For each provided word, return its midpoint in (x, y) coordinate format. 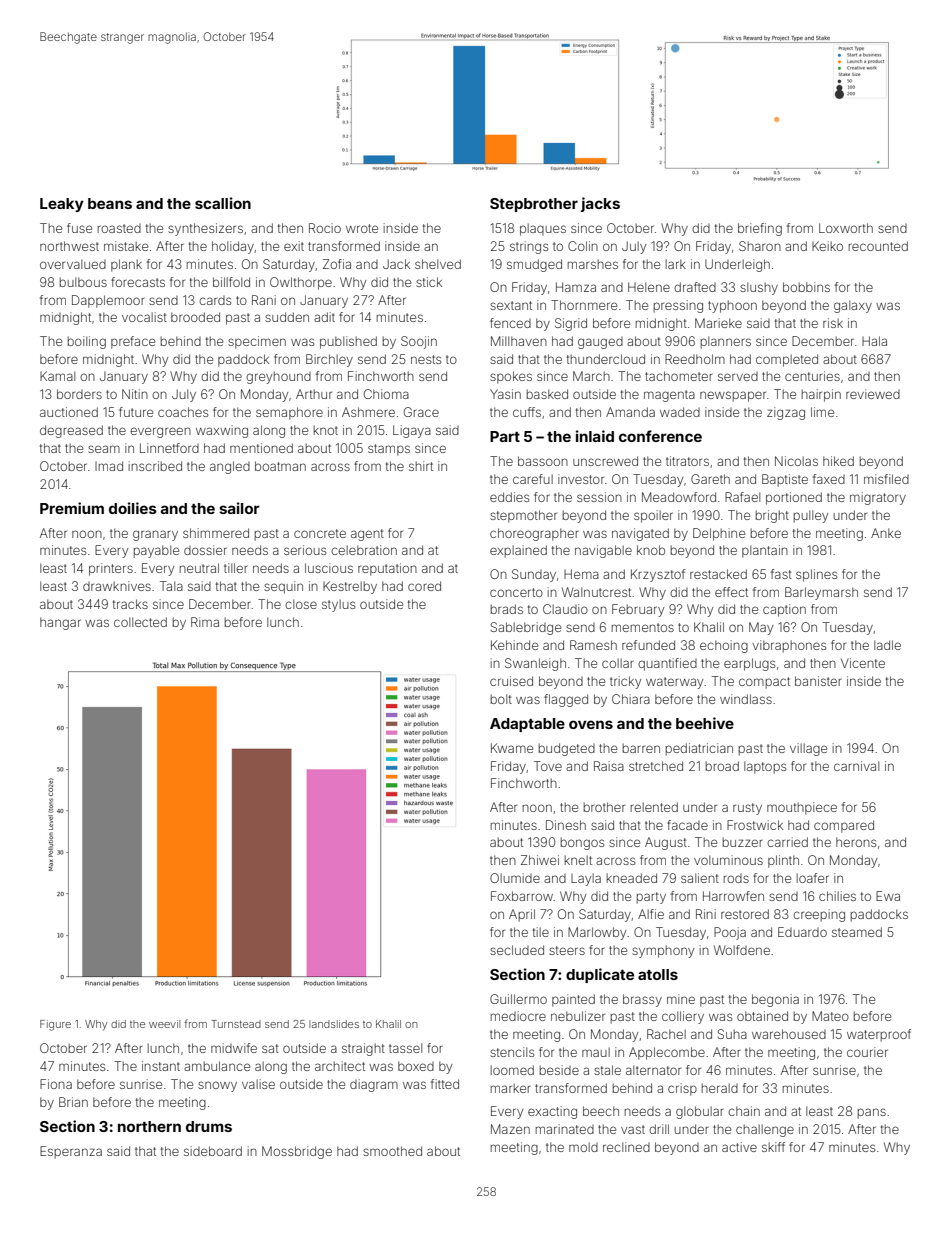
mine (681, 999)
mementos (643, 627)
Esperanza (71, 1152)
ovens (591, 724)
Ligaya (412, 431)
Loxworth (846, 228)
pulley (811, 516)
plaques (543, 229)
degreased (71, 431)
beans (110, 203)
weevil (164, 1024)
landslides (334, 1024)
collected (140, 622)
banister (818, 681)
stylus (338, 605)
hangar (60, 623)
